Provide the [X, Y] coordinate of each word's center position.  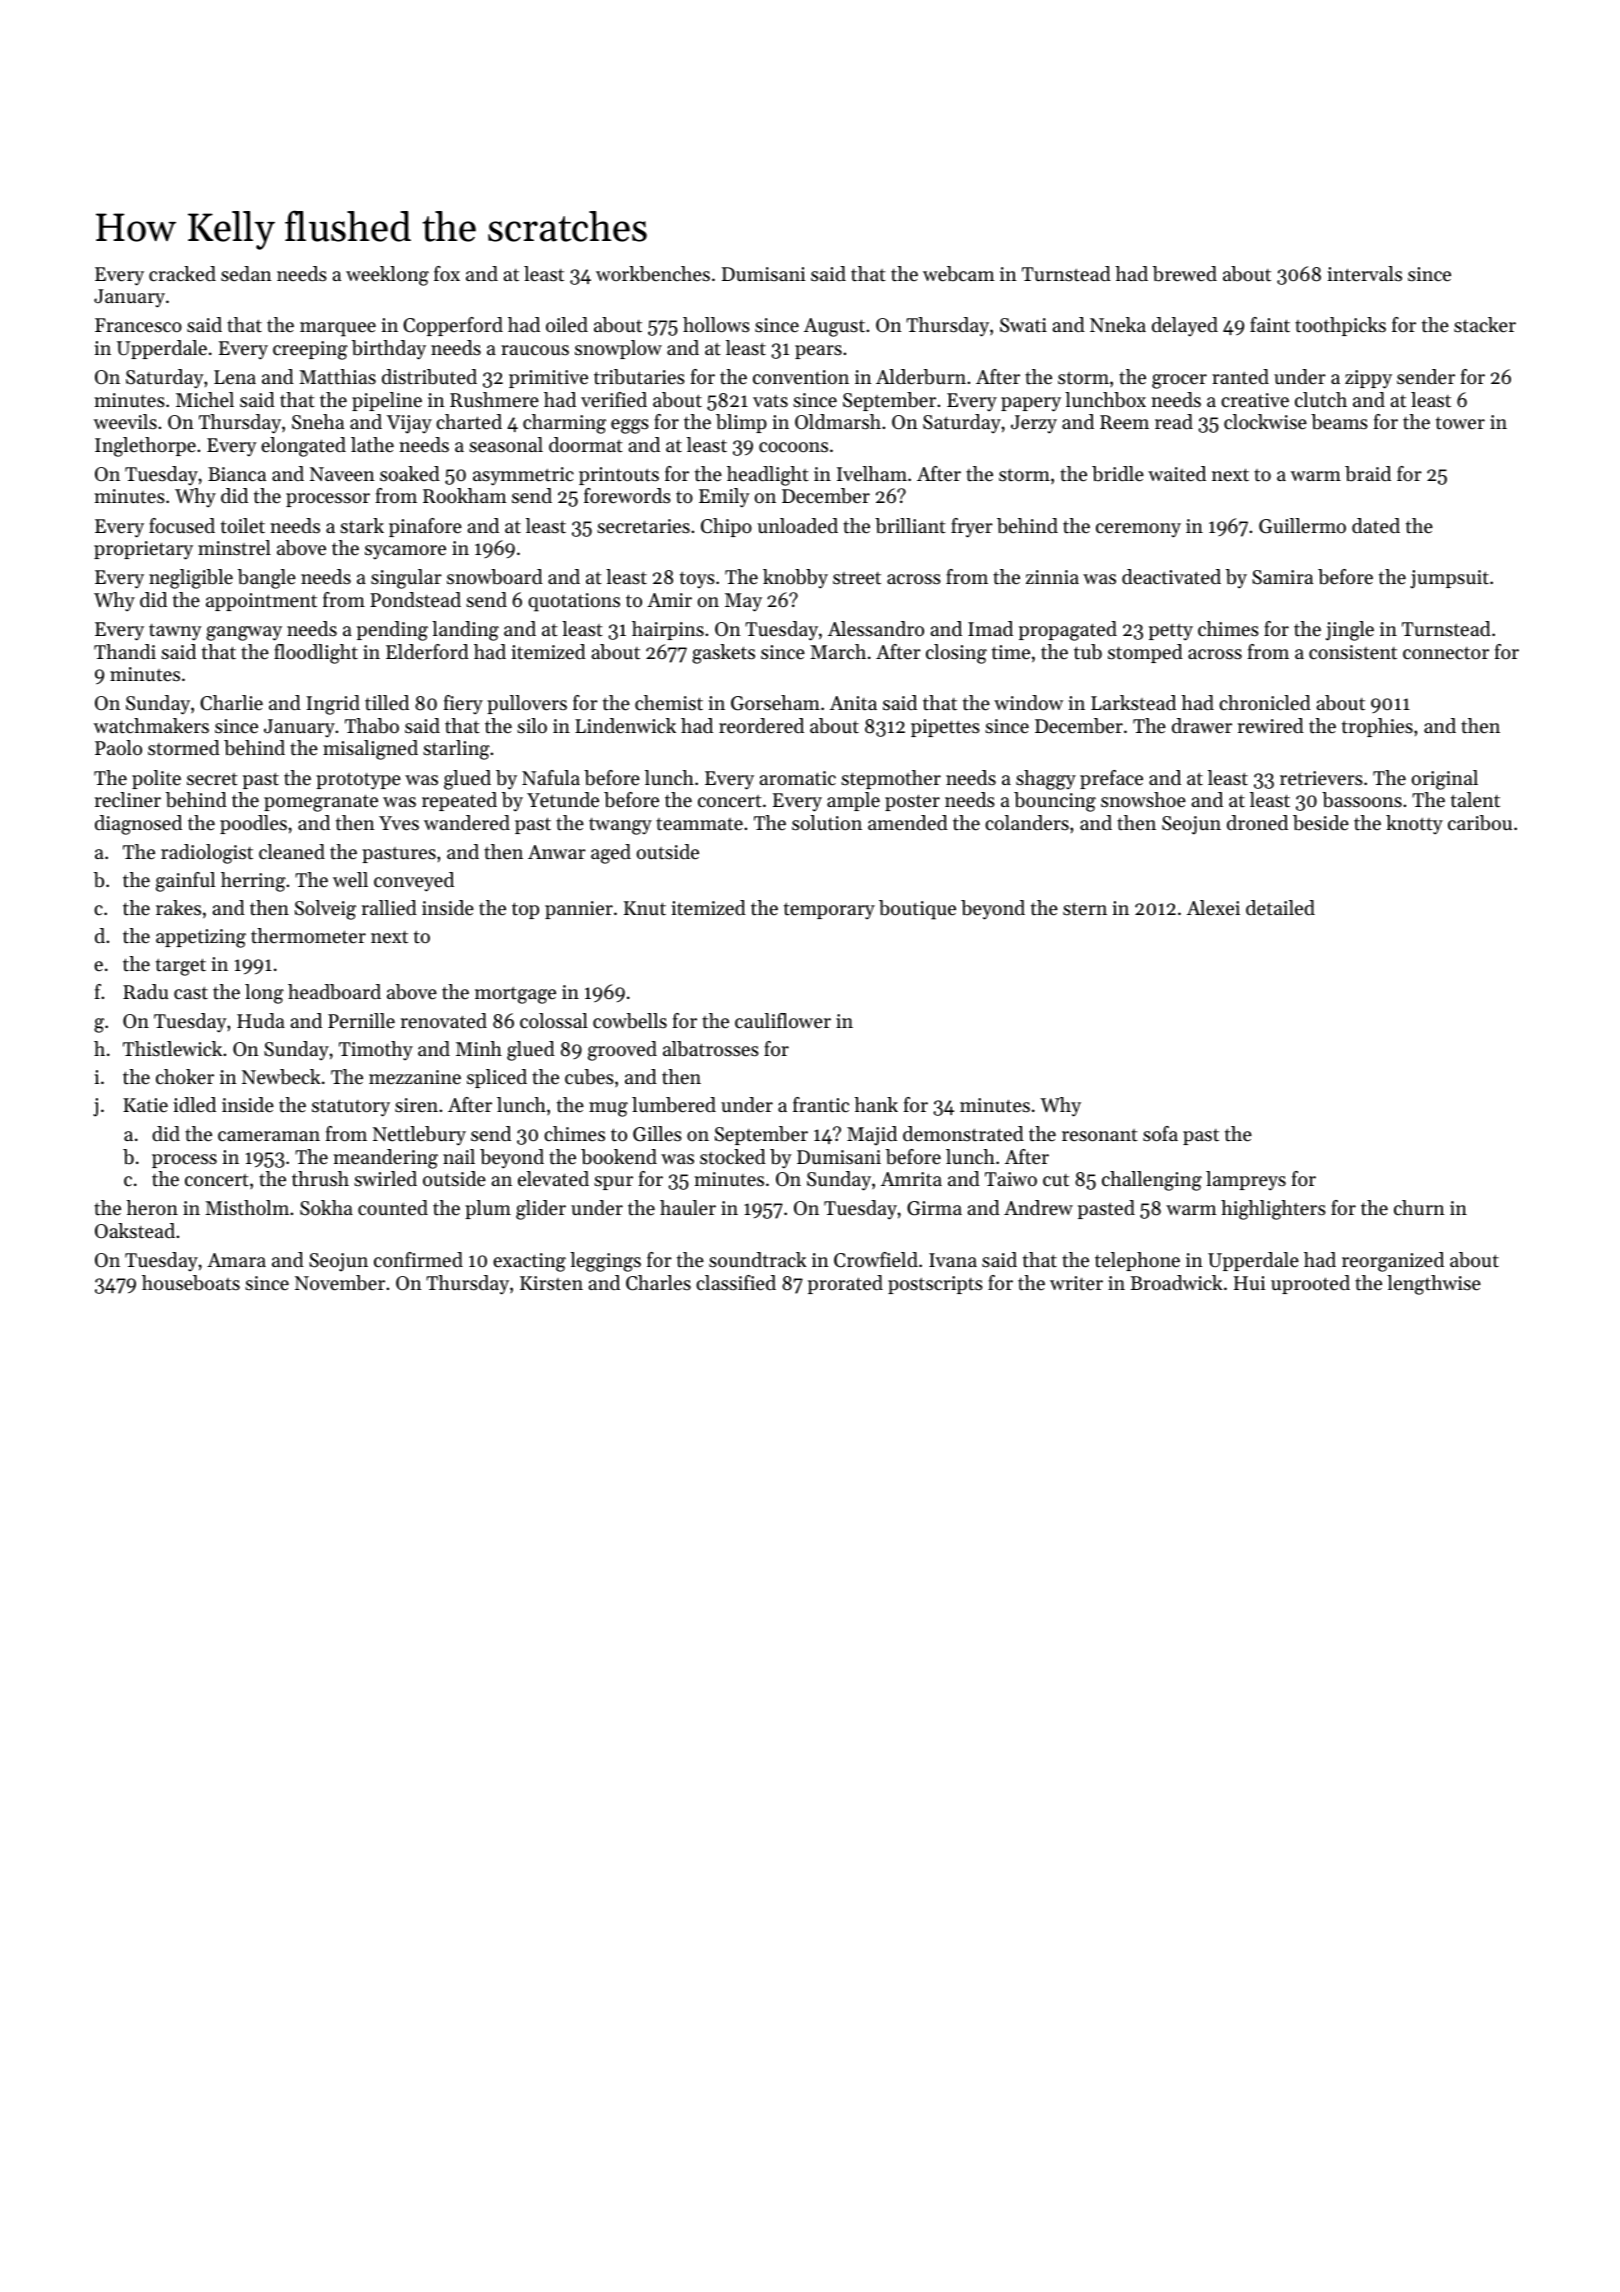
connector [1446, 653]
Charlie [231, 703]
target [181, 967]
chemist [669, 703]
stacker [1485, 325]
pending [392, 631]
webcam [959, 274]
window [1028, 702]
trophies [1377, 727]
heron [152, 1207]
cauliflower [783, 1021]
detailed [1280, 908]
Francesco [138, 325]
